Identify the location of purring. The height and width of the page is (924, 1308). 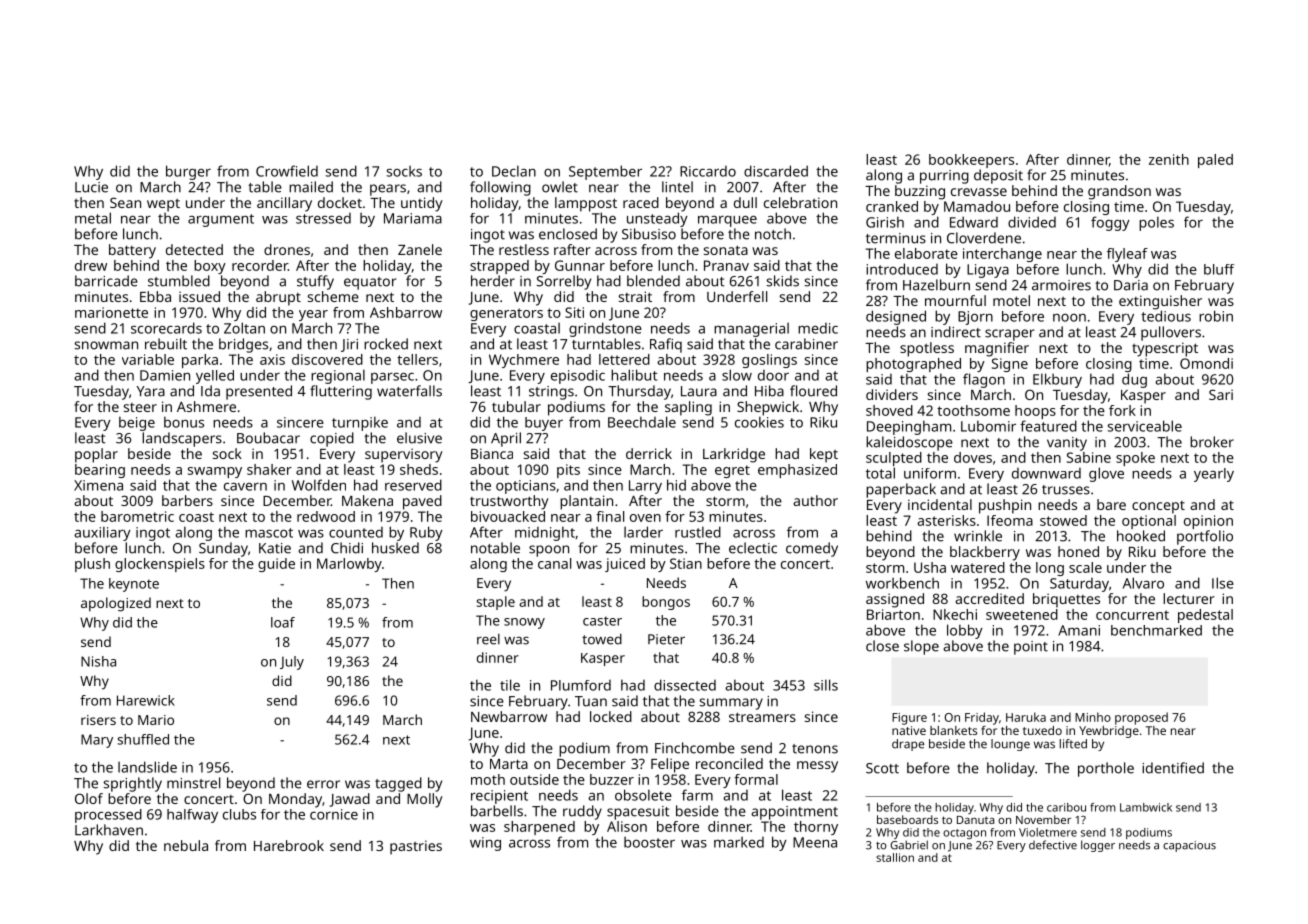
(944, 177).
